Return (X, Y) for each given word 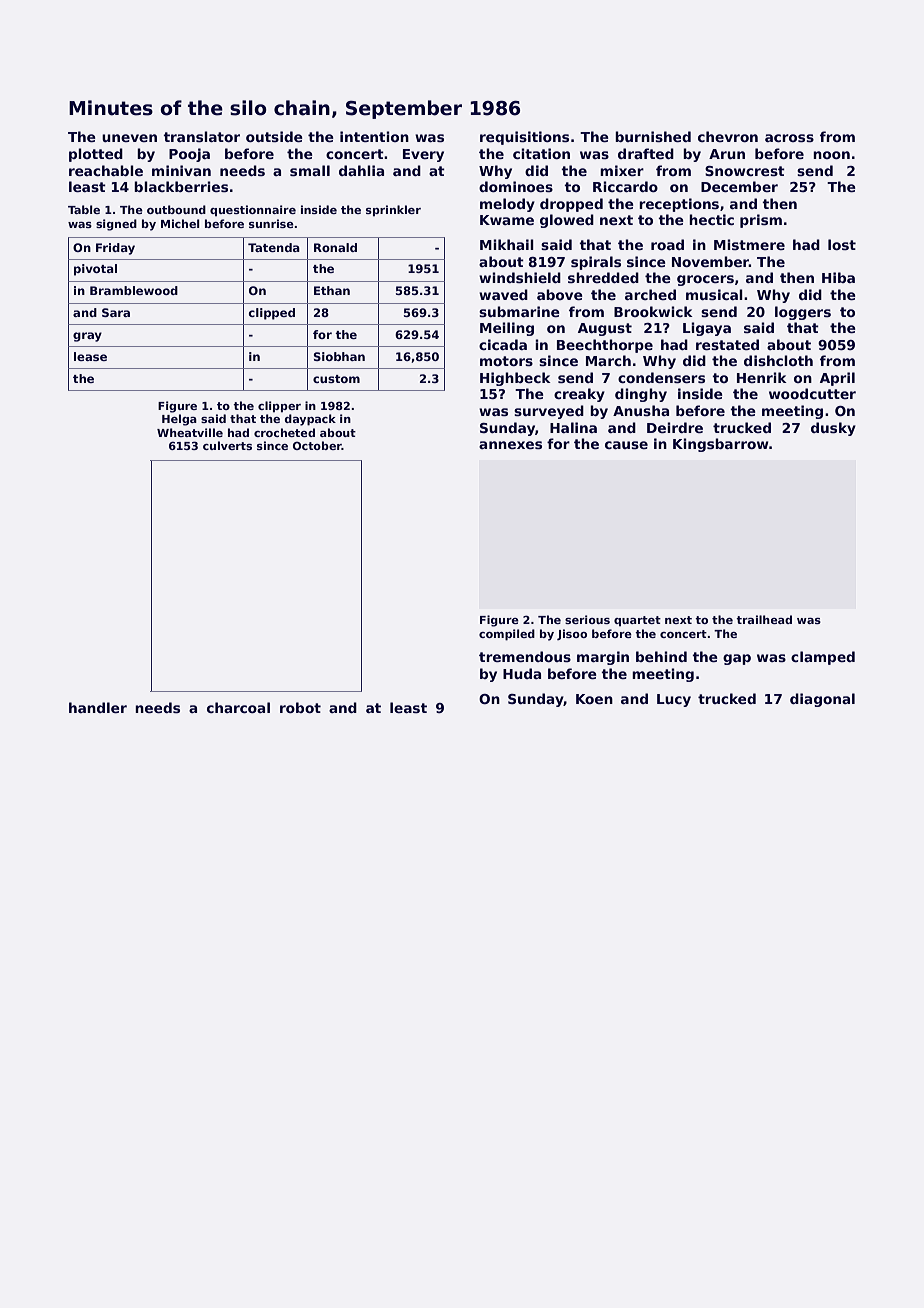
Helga (179, 420)
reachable (106, 170)
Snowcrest (745, 171)
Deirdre (675, 427)
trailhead (764, 619)
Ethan (332, 290)
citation (541, 153)
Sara (116, 312)
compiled (507, 635)
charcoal (238, 707)
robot (300, 707)
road (667, 244)
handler (98, 707)
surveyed (549, 412)
